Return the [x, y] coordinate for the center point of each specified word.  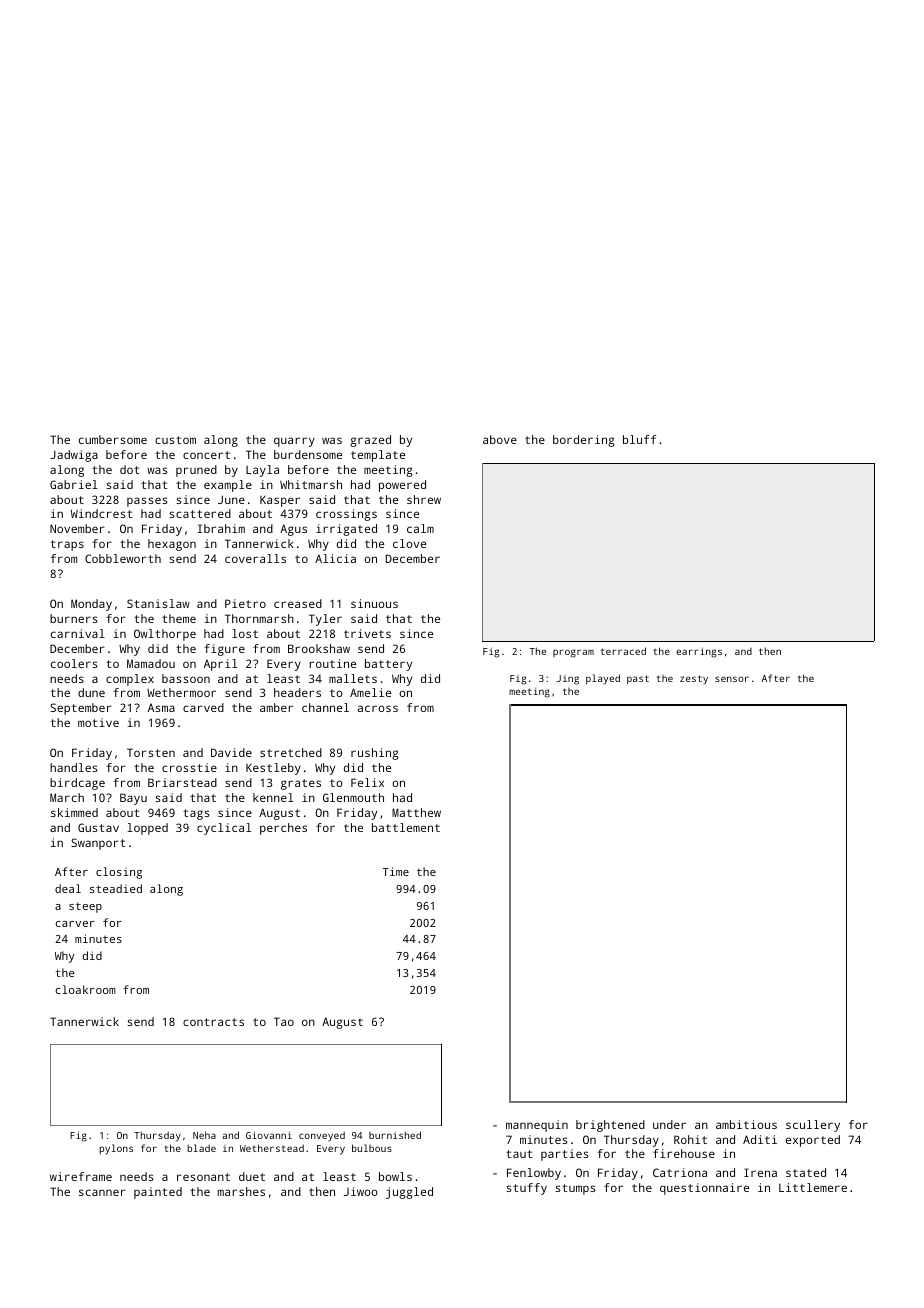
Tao [284, 1021]
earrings [699, 652]
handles [74, 767]
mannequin [537, 1126]
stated [806, 1172]
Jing [567, 680]
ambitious [746, 1124]
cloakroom [86, 989]
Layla [262, 471]
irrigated [346, 530]
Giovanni [269, 1135]
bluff [639, 439]
